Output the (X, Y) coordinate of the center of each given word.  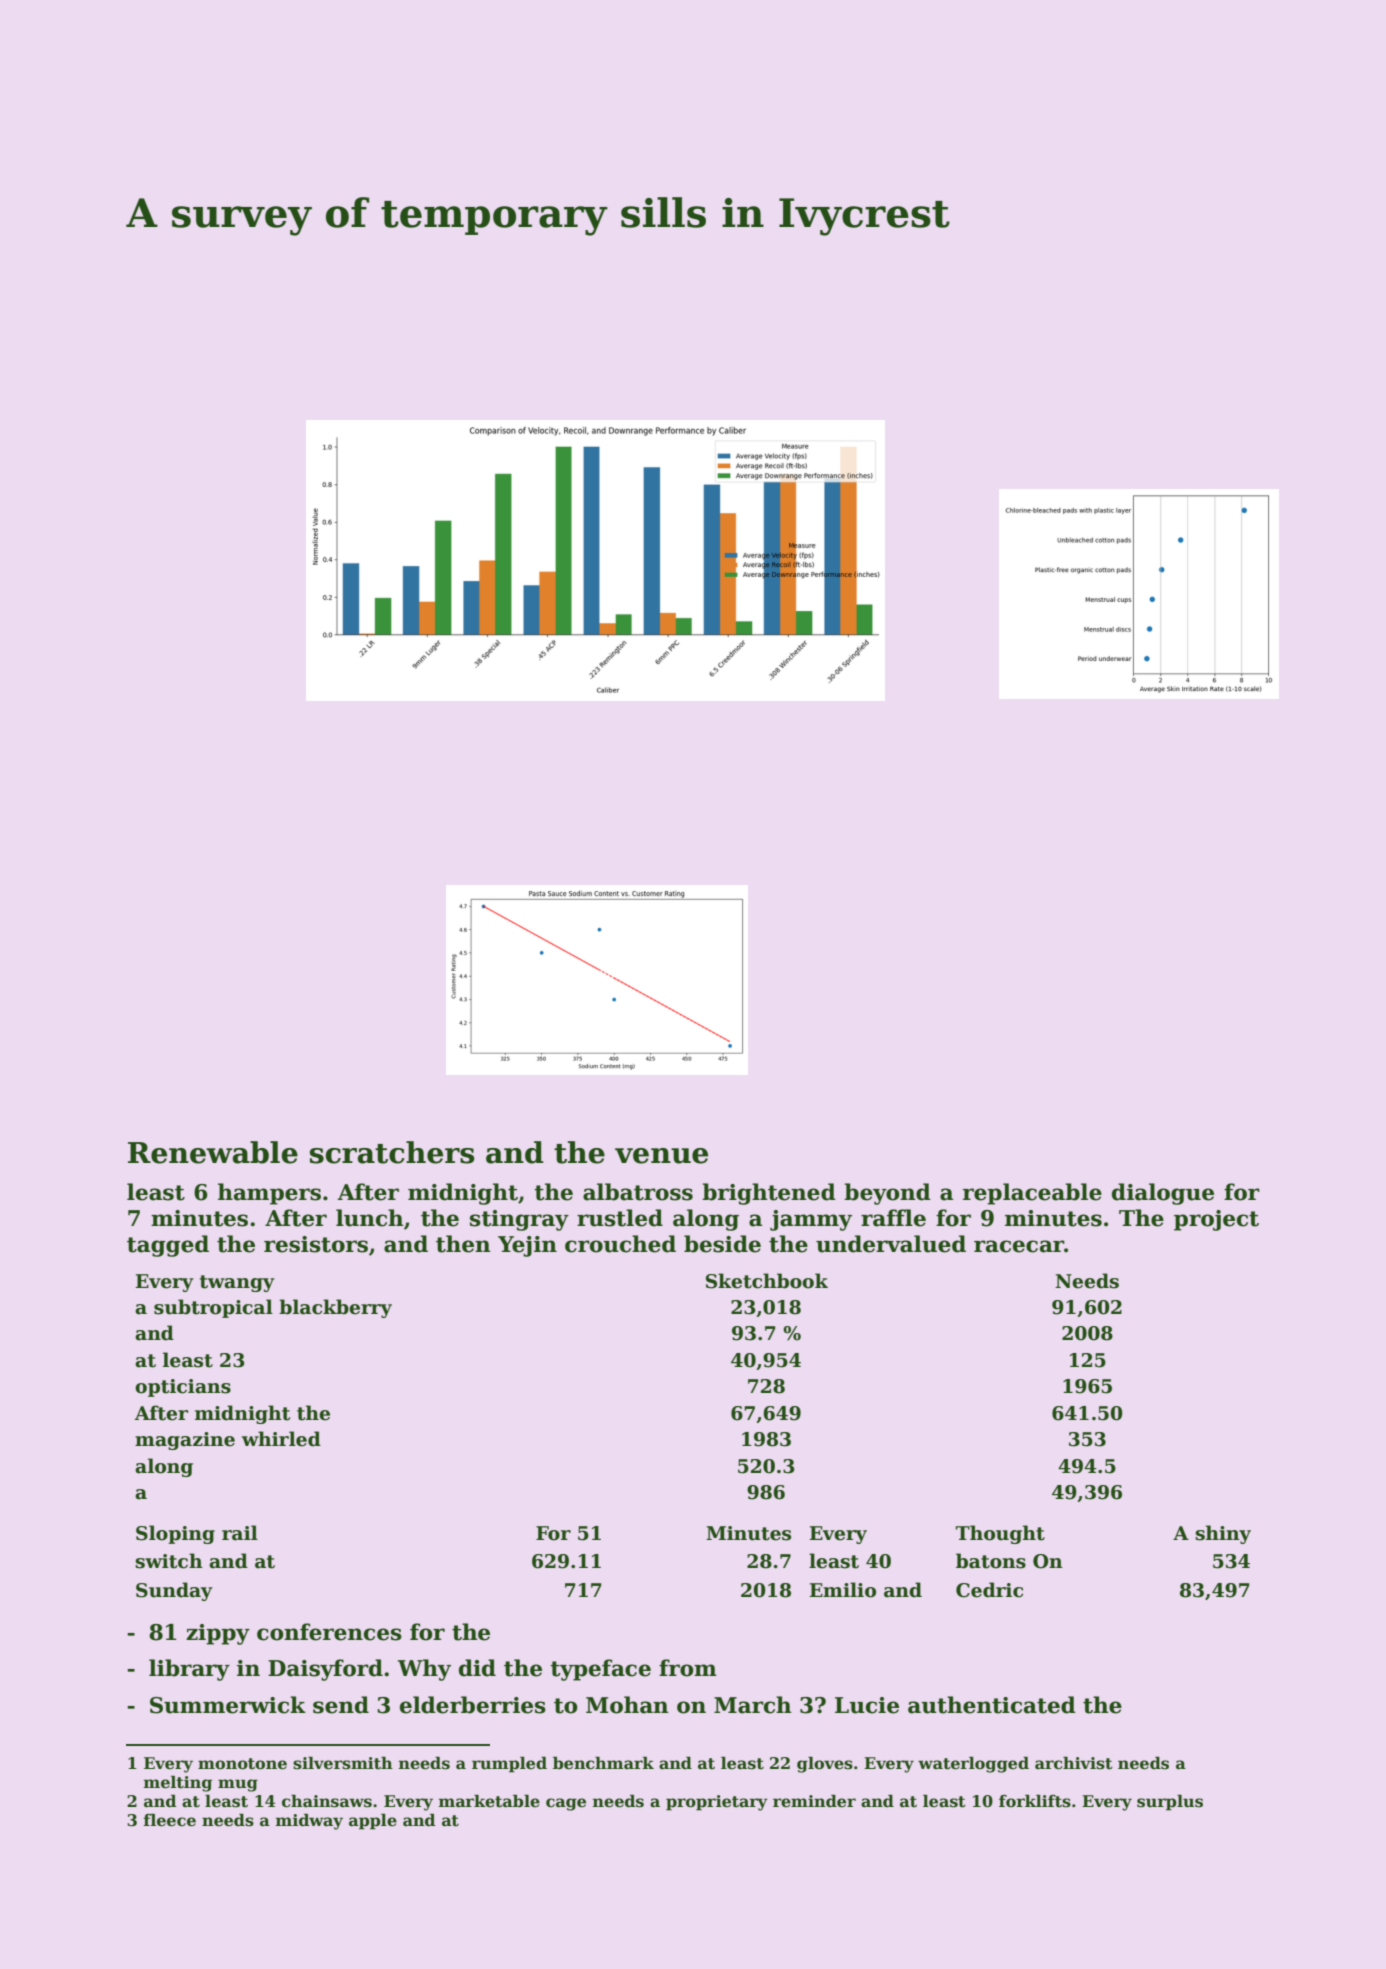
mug (238, 1785)
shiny (1223, 1534)
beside (722, 1244)
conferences (329, 1632)
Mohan (627, 1705)
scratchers (392, 1152)
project (1216, 1220)
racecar (1019, 1246)
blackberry (335, 1308)
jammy (811, 1220)
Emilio (843, 1590)
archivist (1074, 1763)
